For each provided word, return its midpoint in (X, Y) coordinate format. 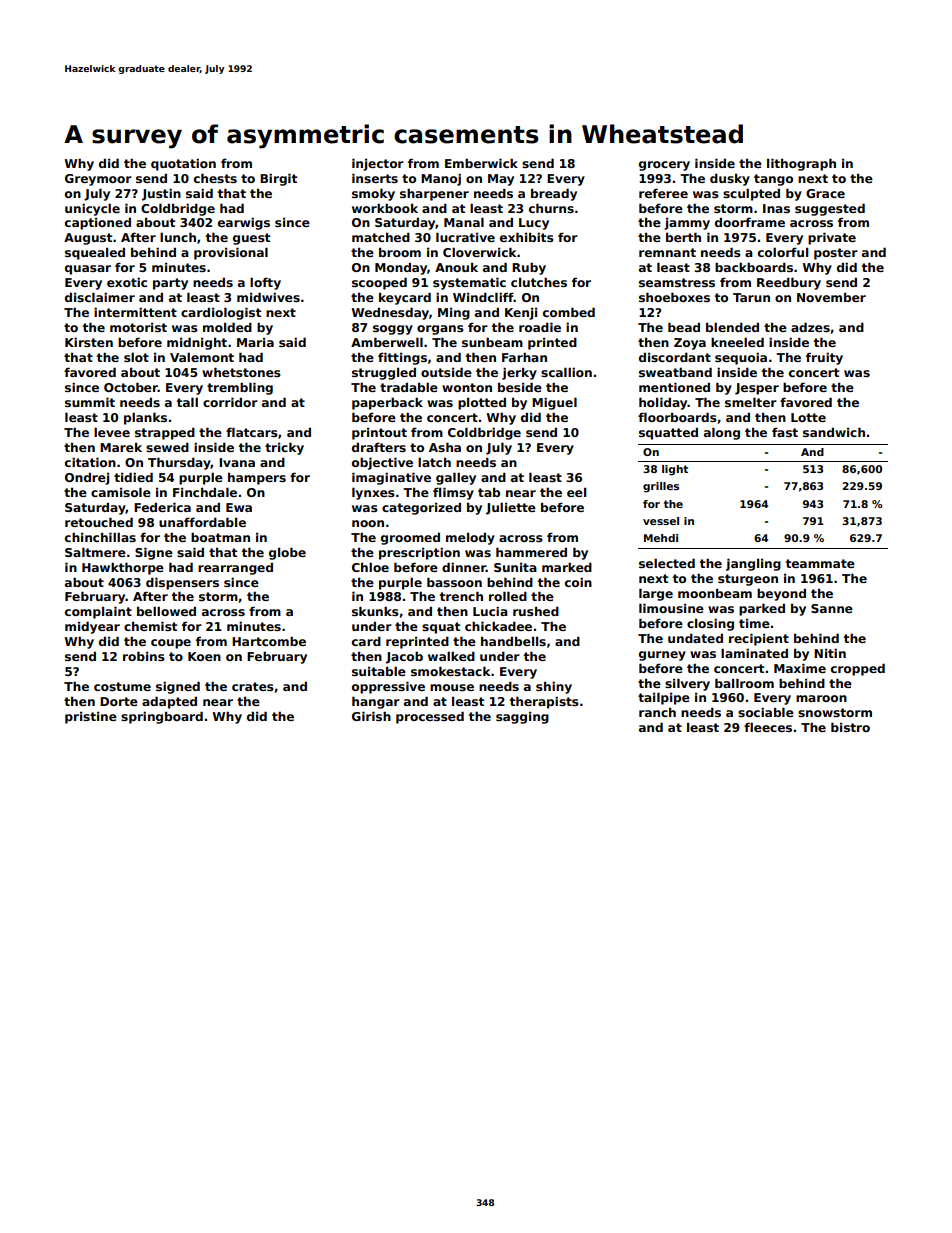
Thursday (179, 463)
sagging (522, 718)
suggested (830, 209)
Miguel (554, 403)
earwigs (244, 223)
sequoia (741, 358)
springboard (162, 717)
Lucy (534, 224)
